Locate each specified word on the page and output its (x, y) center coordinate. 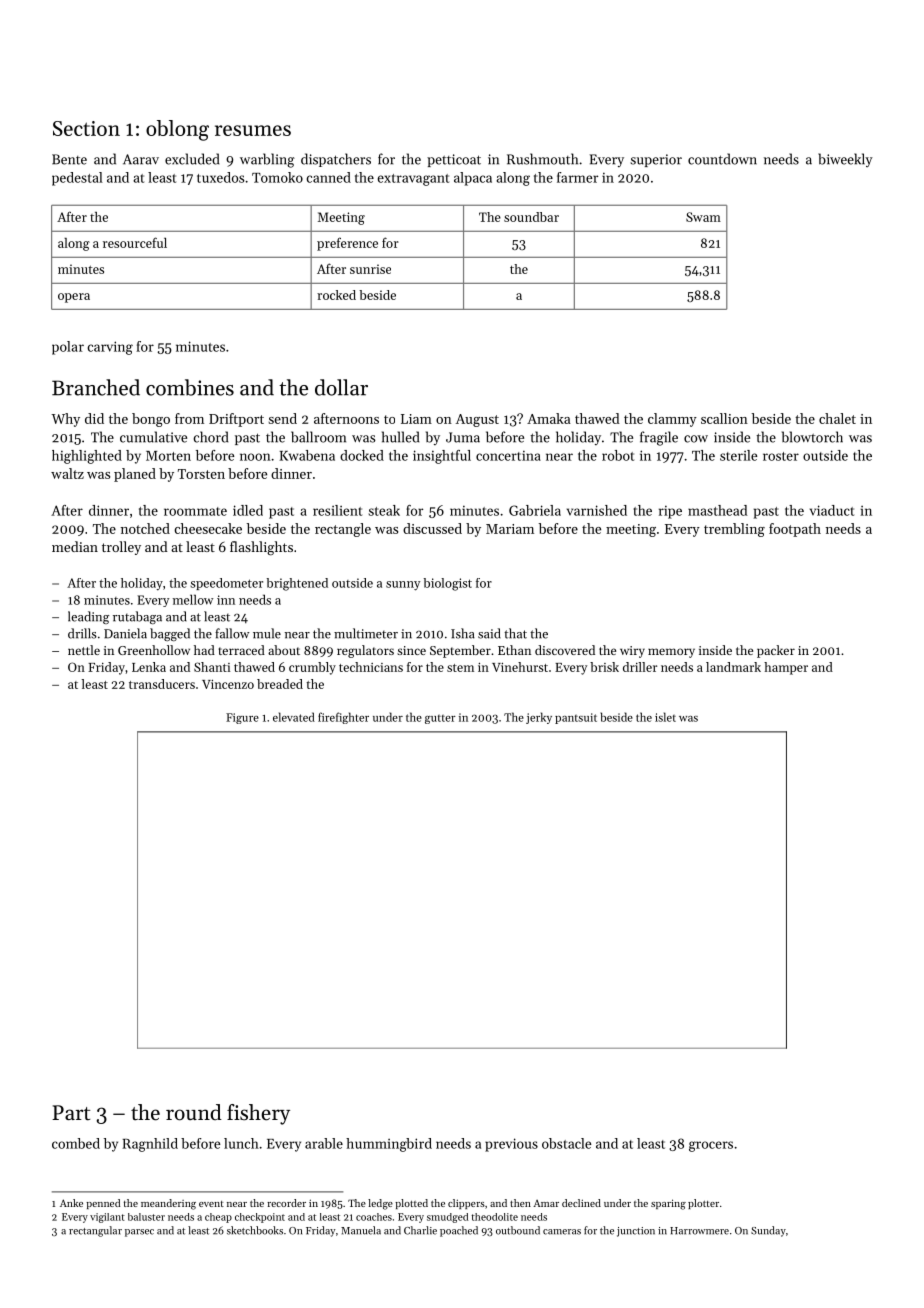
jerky (539, 718)
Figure (242, 718)
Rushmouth (542, 159)
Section (86, 128)
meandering (168, 1204)
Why (65, 420)
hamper (786, 668)
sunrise (370, 269)
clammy (672, 420)
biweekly (845, 160)
